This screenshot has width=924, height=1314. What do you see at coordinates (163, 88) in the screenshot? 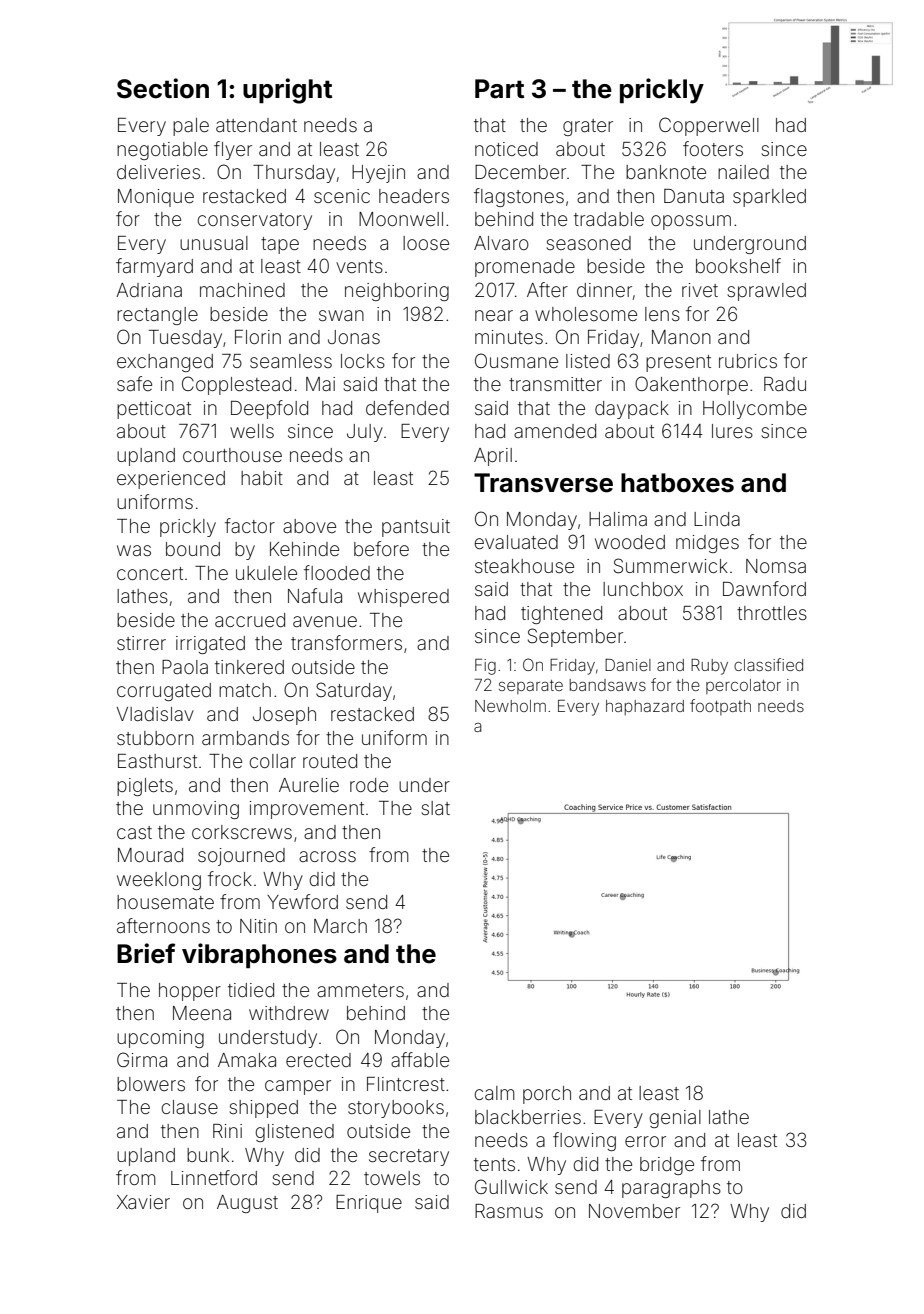
I see `Section` at bounding box center [163, 88].
